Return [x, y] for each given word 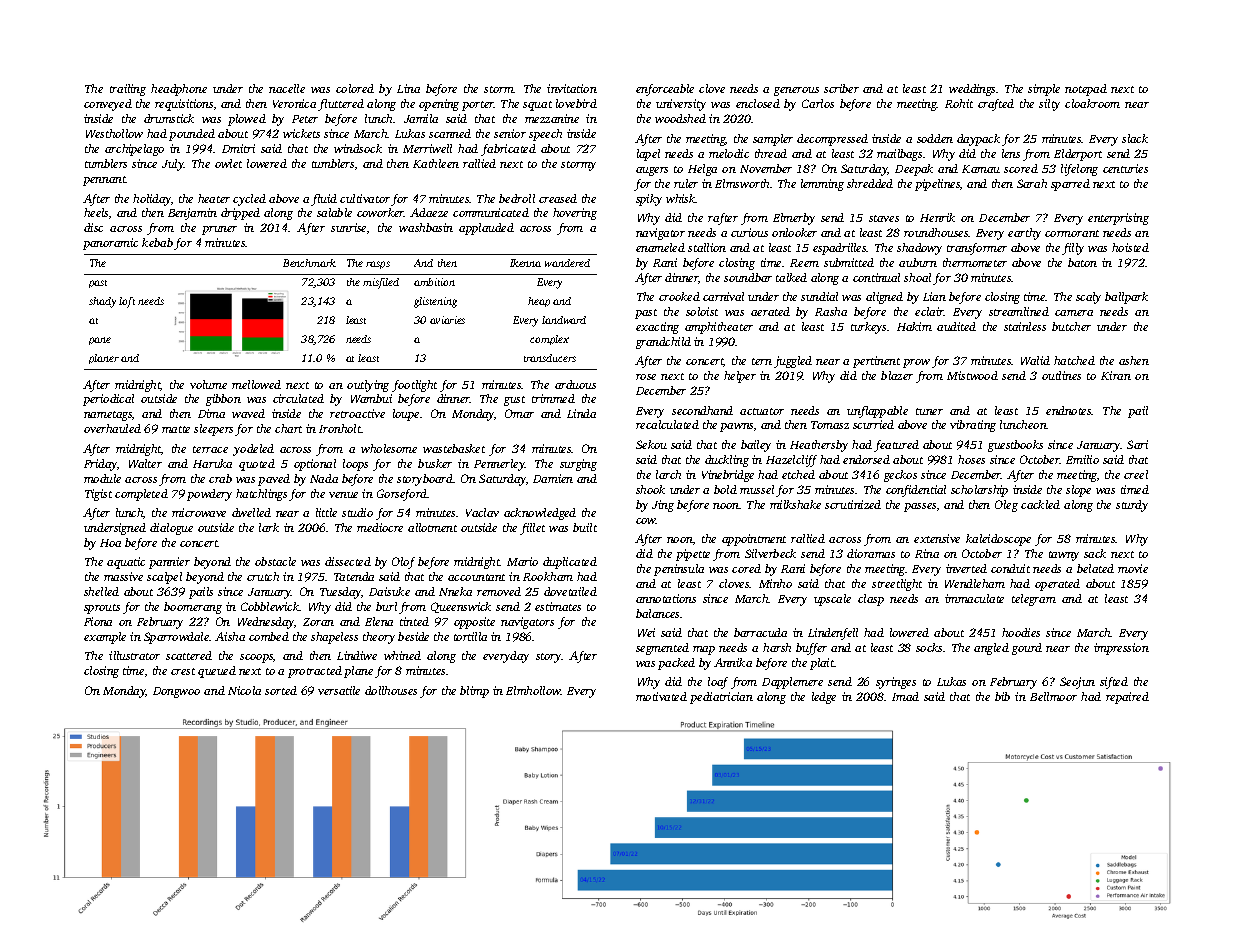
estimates [558, 606]
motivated [661, 696]
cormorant [1072, 233]
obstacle [275, 561]
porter [478, 106]
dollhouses [391, 690]
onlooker [794, 232]
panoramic [110, 244]
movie [1133, 568]
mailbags [899, 155]
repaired [1127, 698]
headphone [179, 90]
